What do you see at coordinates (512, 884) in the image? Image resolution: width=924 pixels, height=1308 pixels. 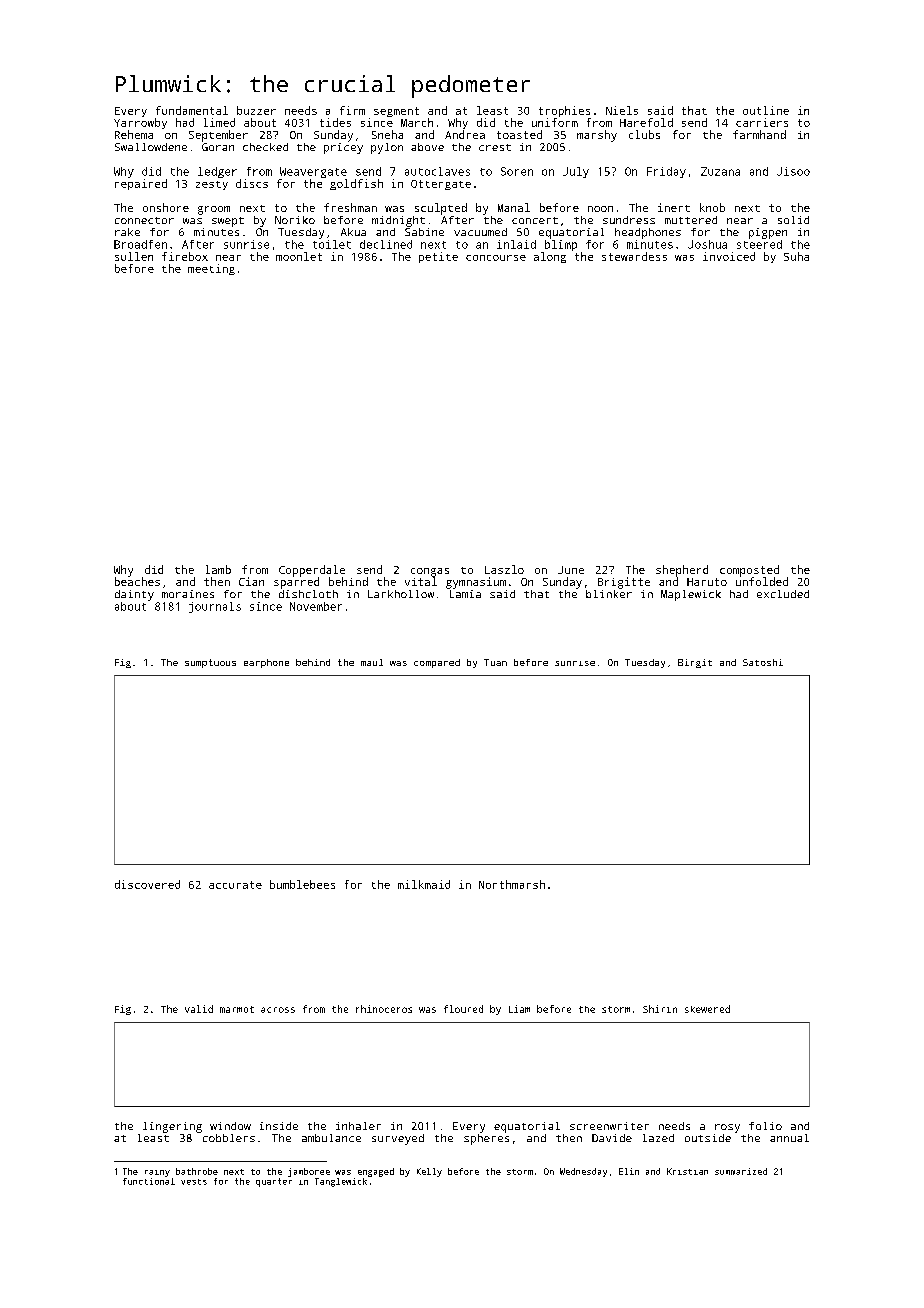 I see `Northmarsh` at bounding box center [512, 884].
